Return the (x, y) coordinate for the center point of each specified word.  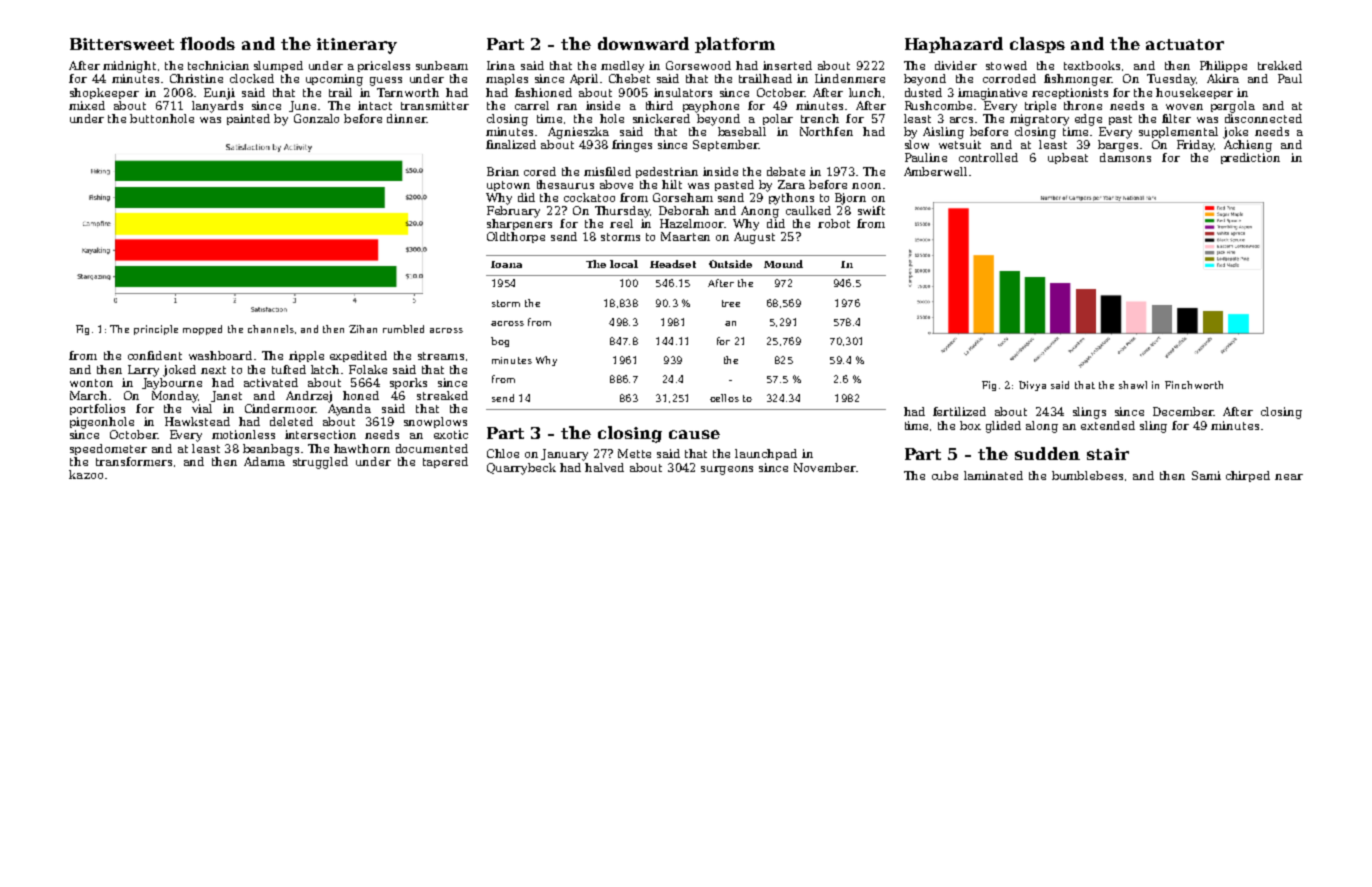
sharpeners (519, 224)
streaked (442, 395)
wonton (91, 383)
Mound (783, 264)
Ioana (506, 264)
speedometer (108, 449)
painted (248, 119)
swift (871, 210)
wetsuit (960, 144)
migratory (1039, 120)
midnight (129, 67)
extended (1108, 425)
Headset (673, 264)
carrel (532, 105)
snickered (661, 118)
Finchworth (1194, 385)
